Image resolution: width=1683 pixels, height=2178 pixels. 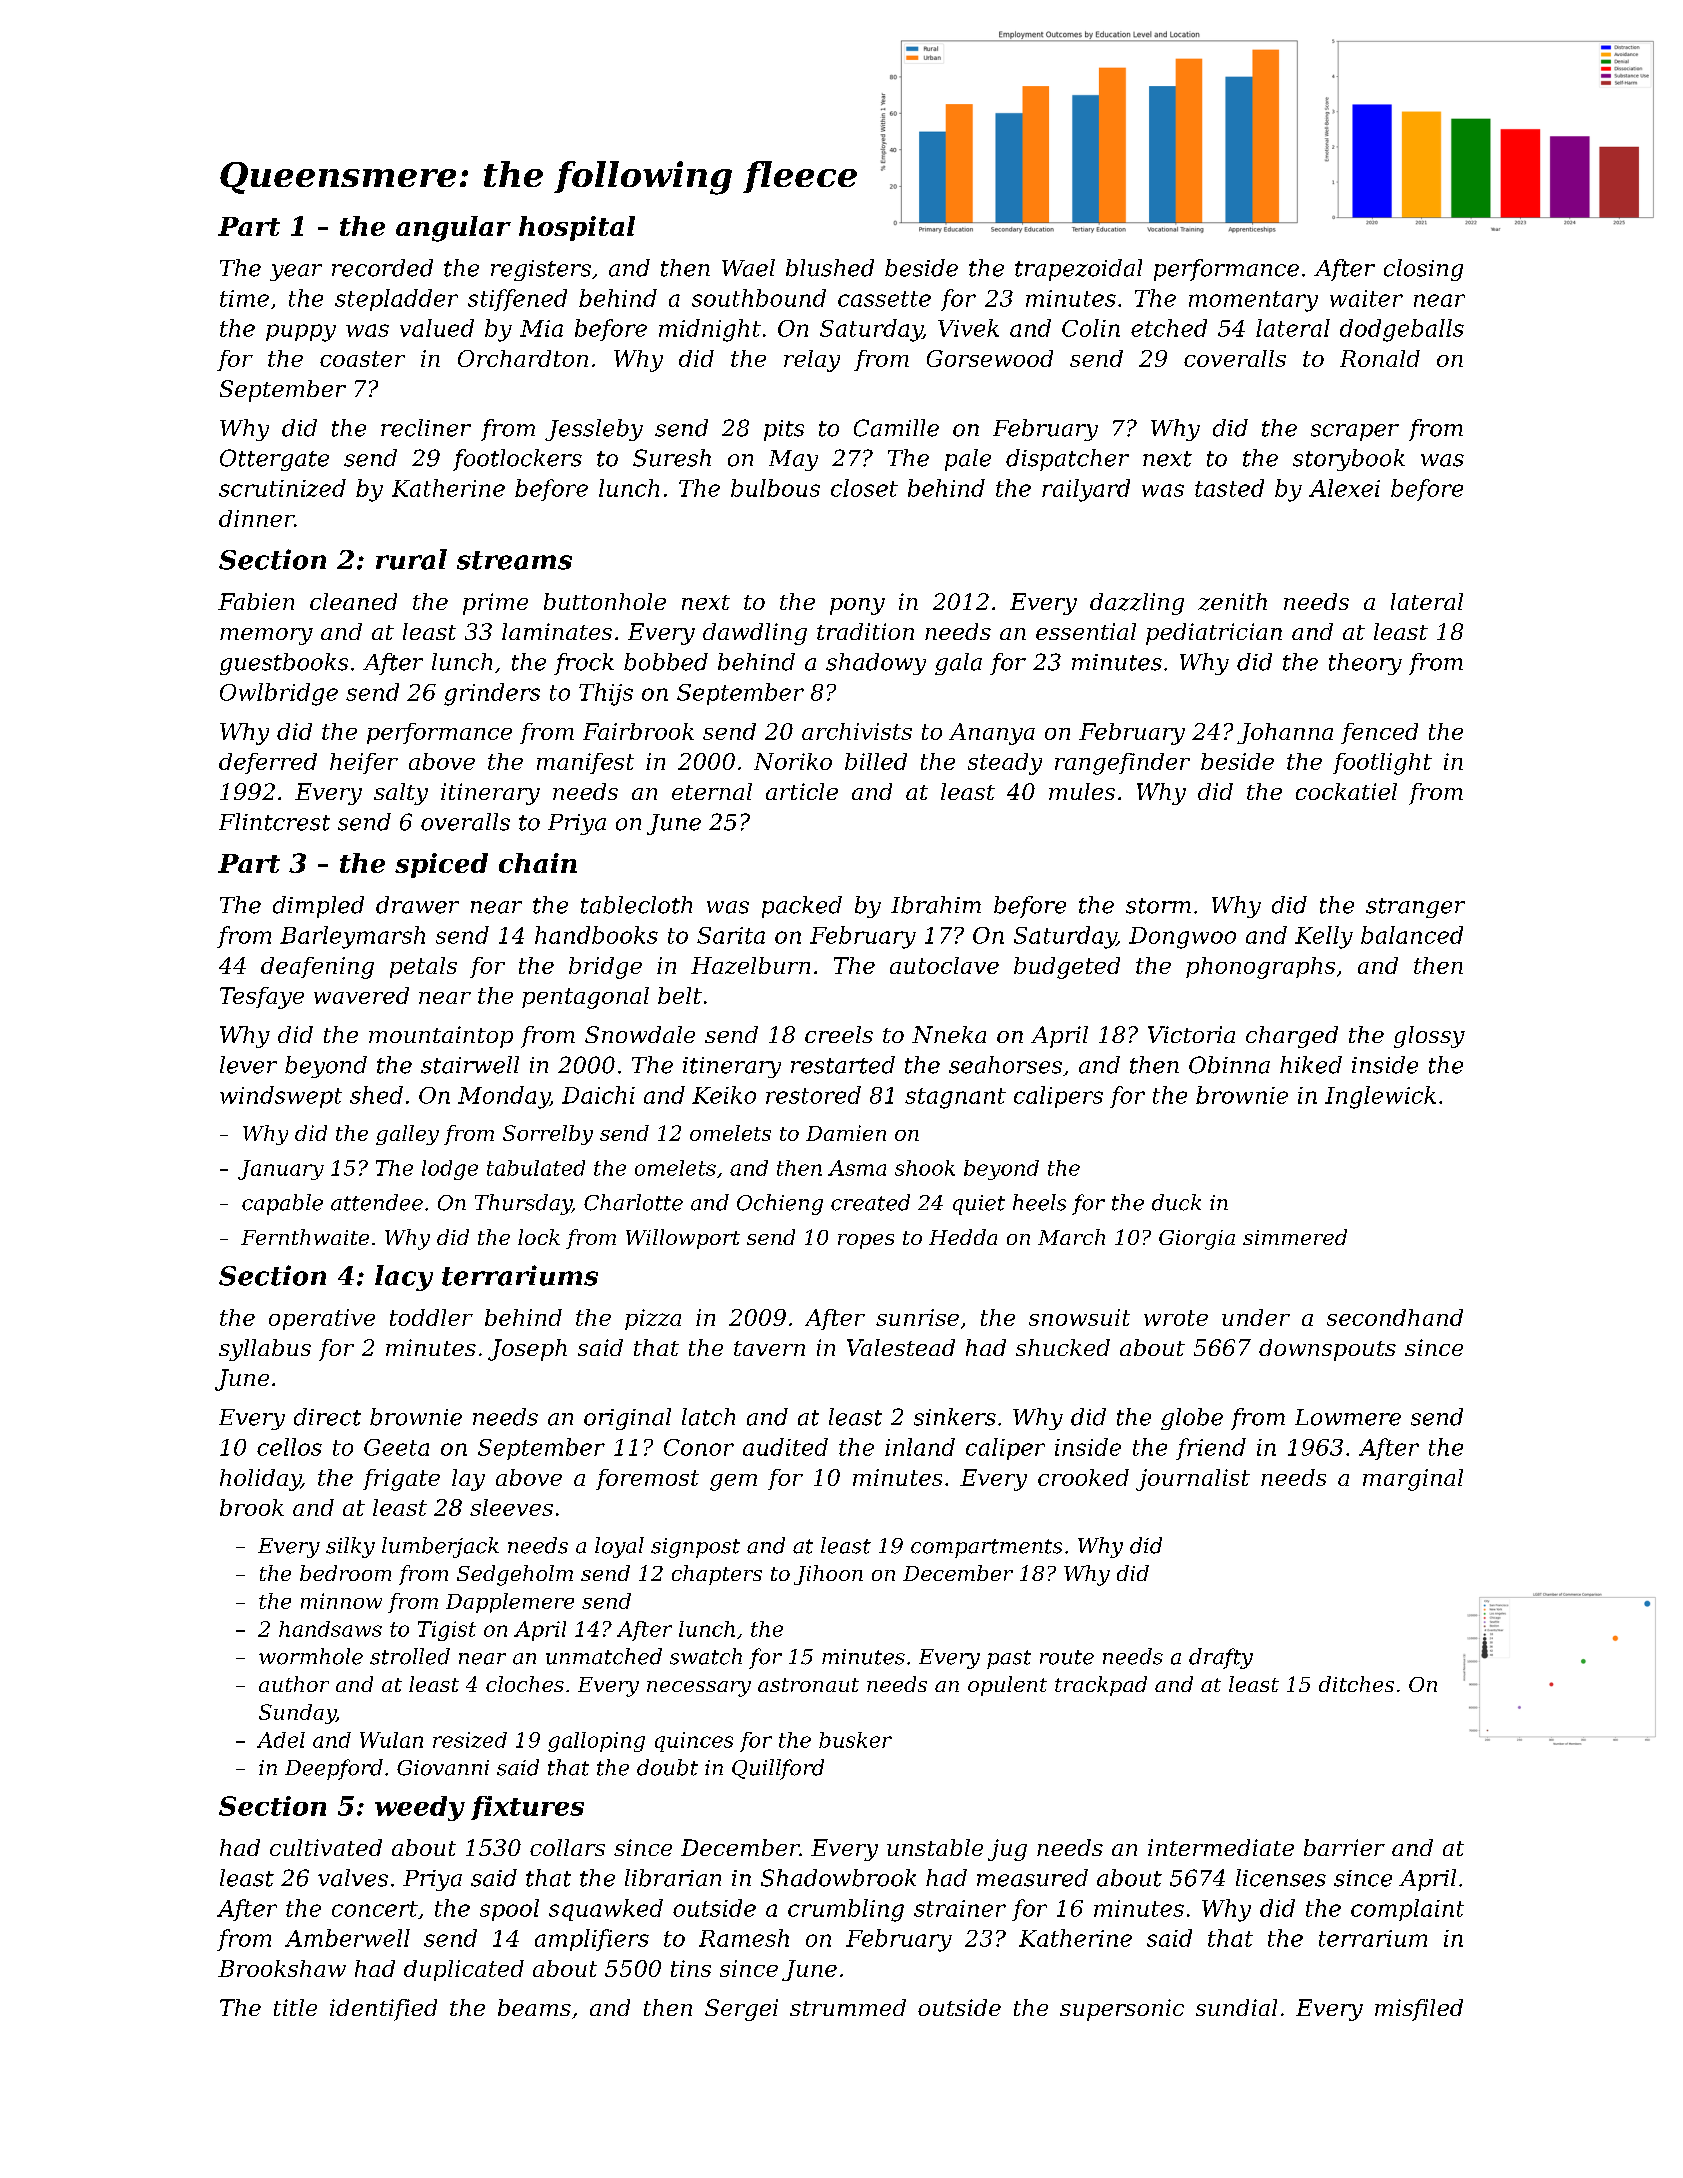 I want to click on tasted, so click(x=1229, y=488).
